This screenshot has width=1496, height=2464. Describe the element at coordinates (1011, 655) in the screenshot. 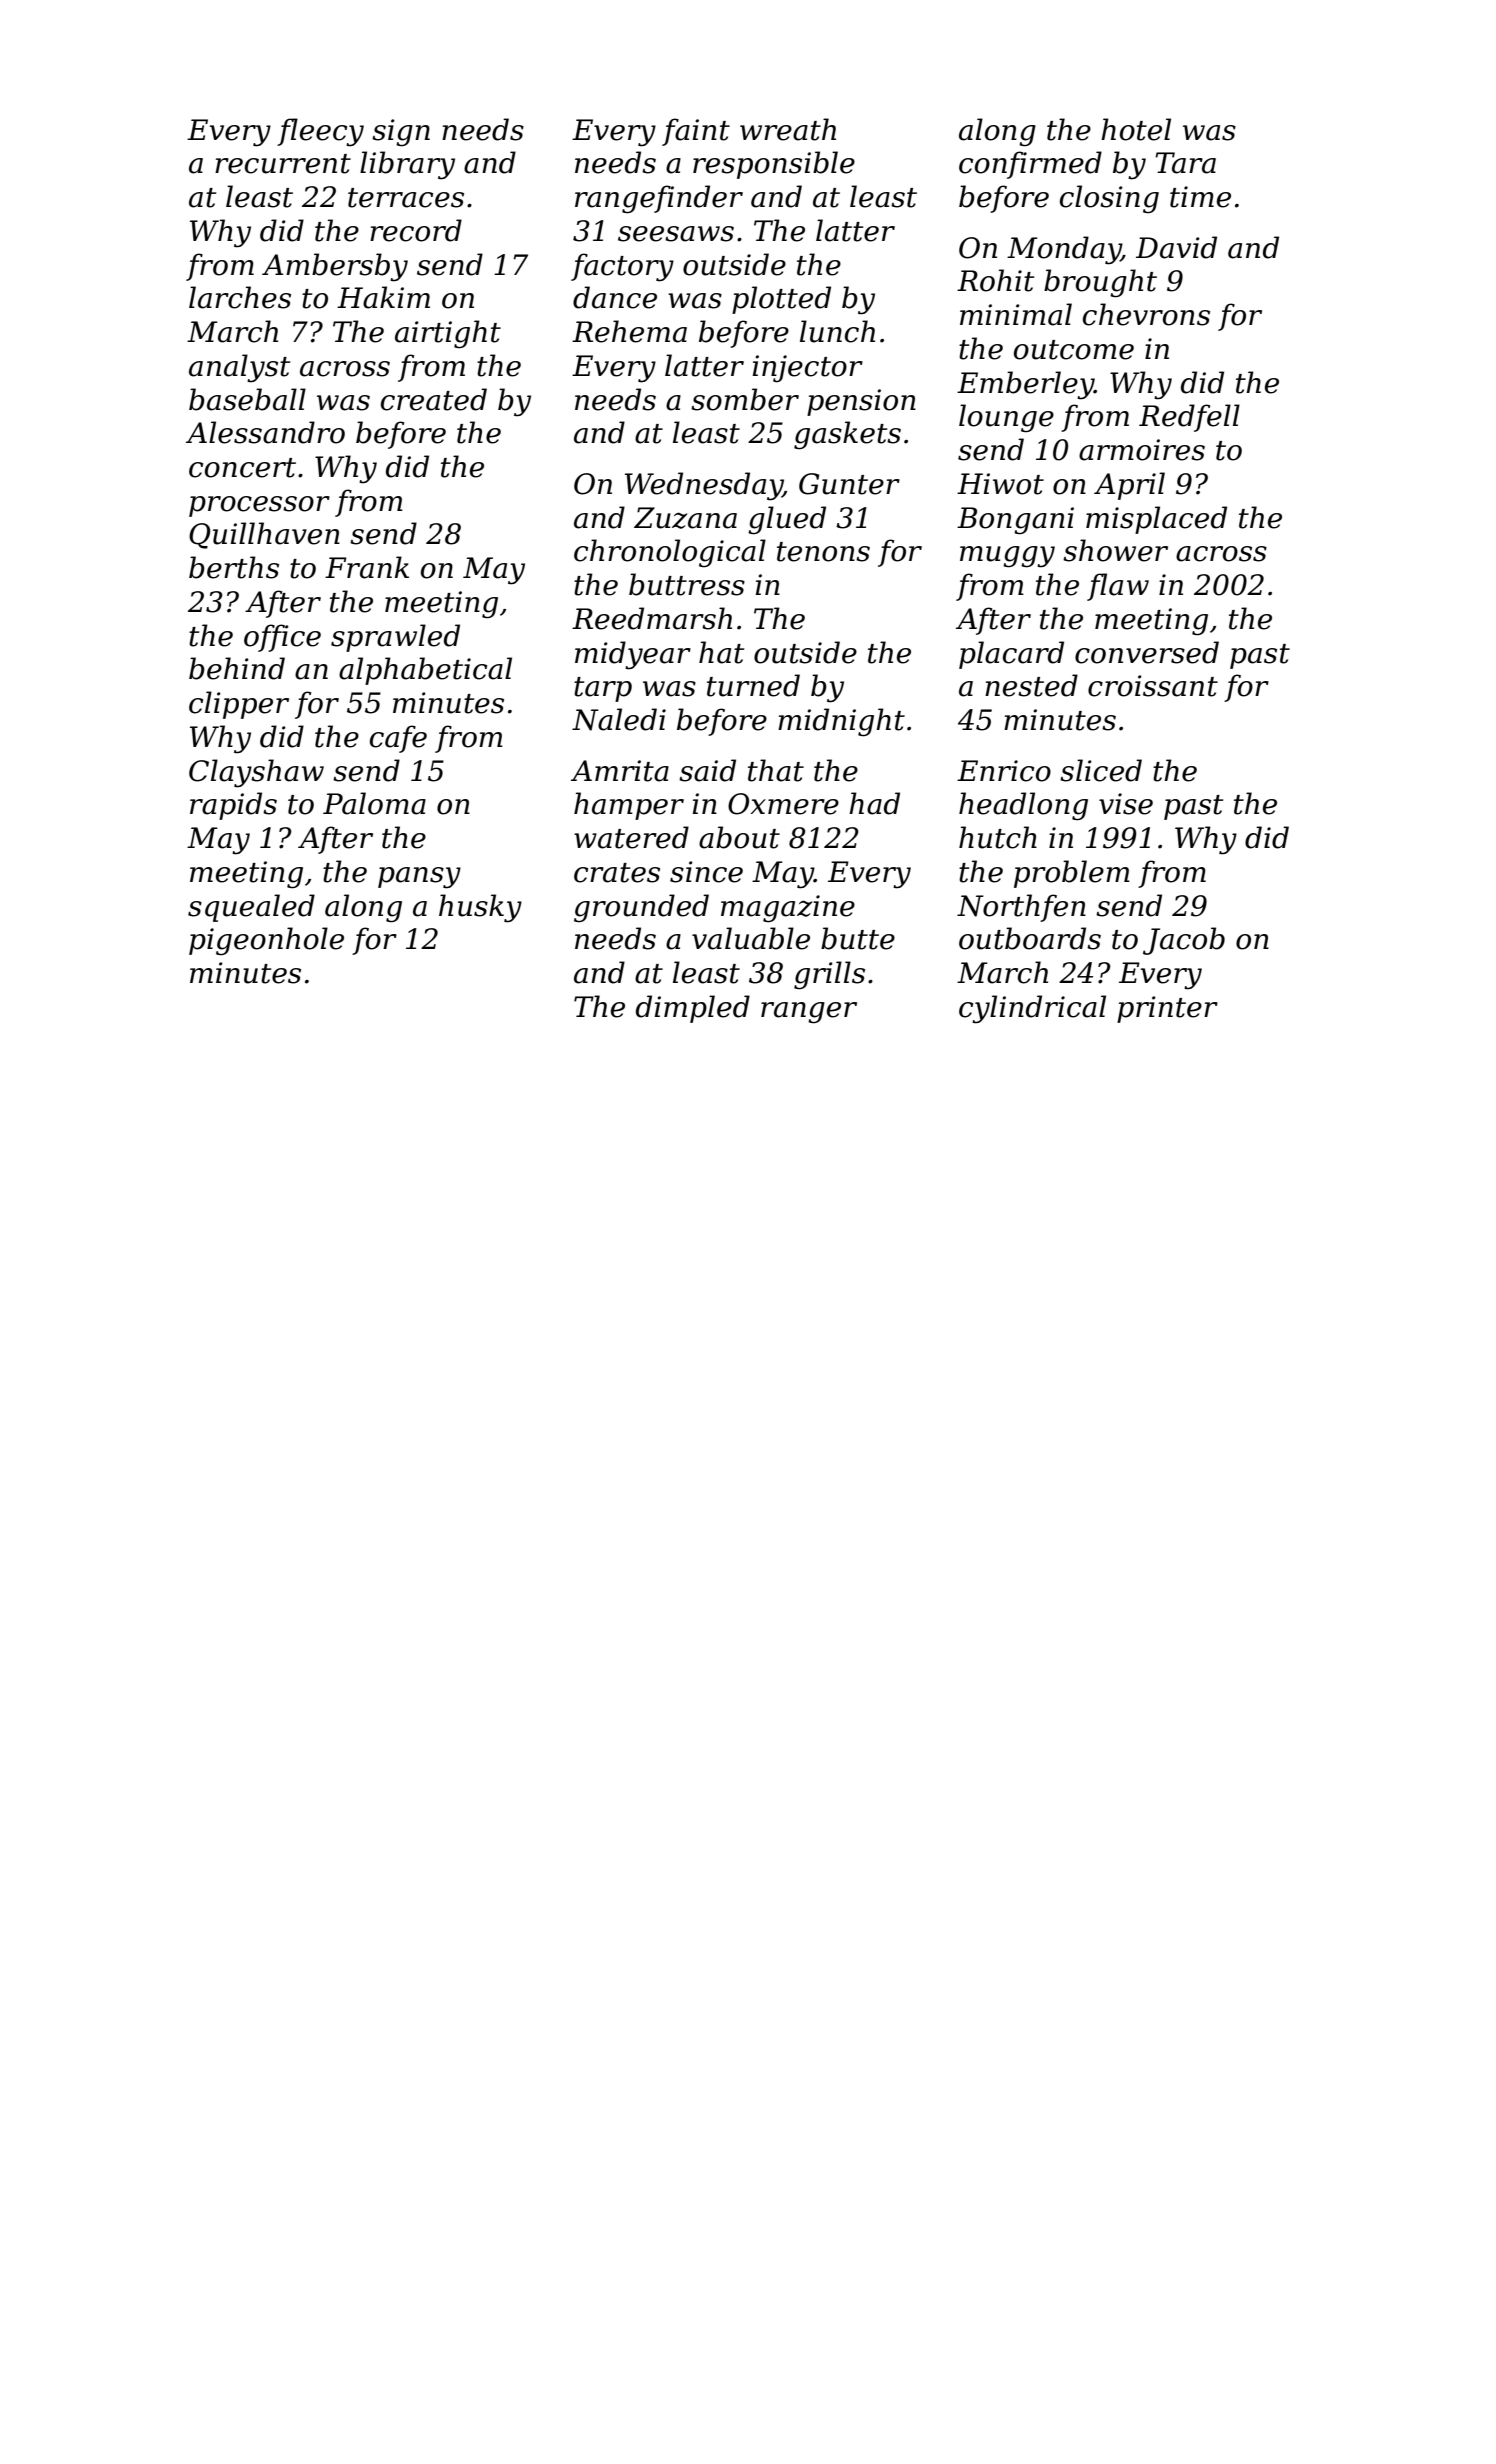

I see `placard` at that location.
